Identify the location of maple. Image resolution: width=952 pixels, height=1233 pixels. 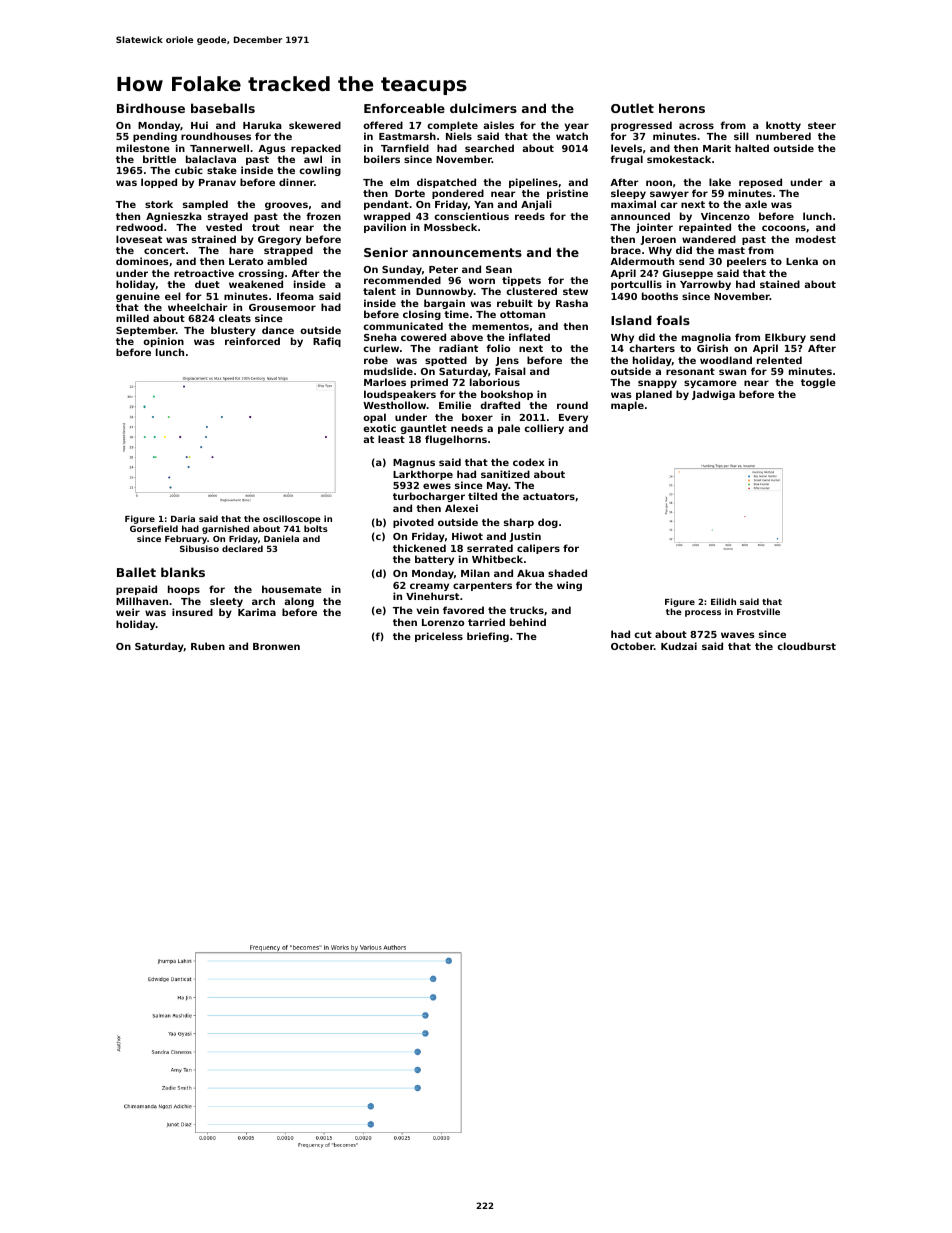
(627, 406).
